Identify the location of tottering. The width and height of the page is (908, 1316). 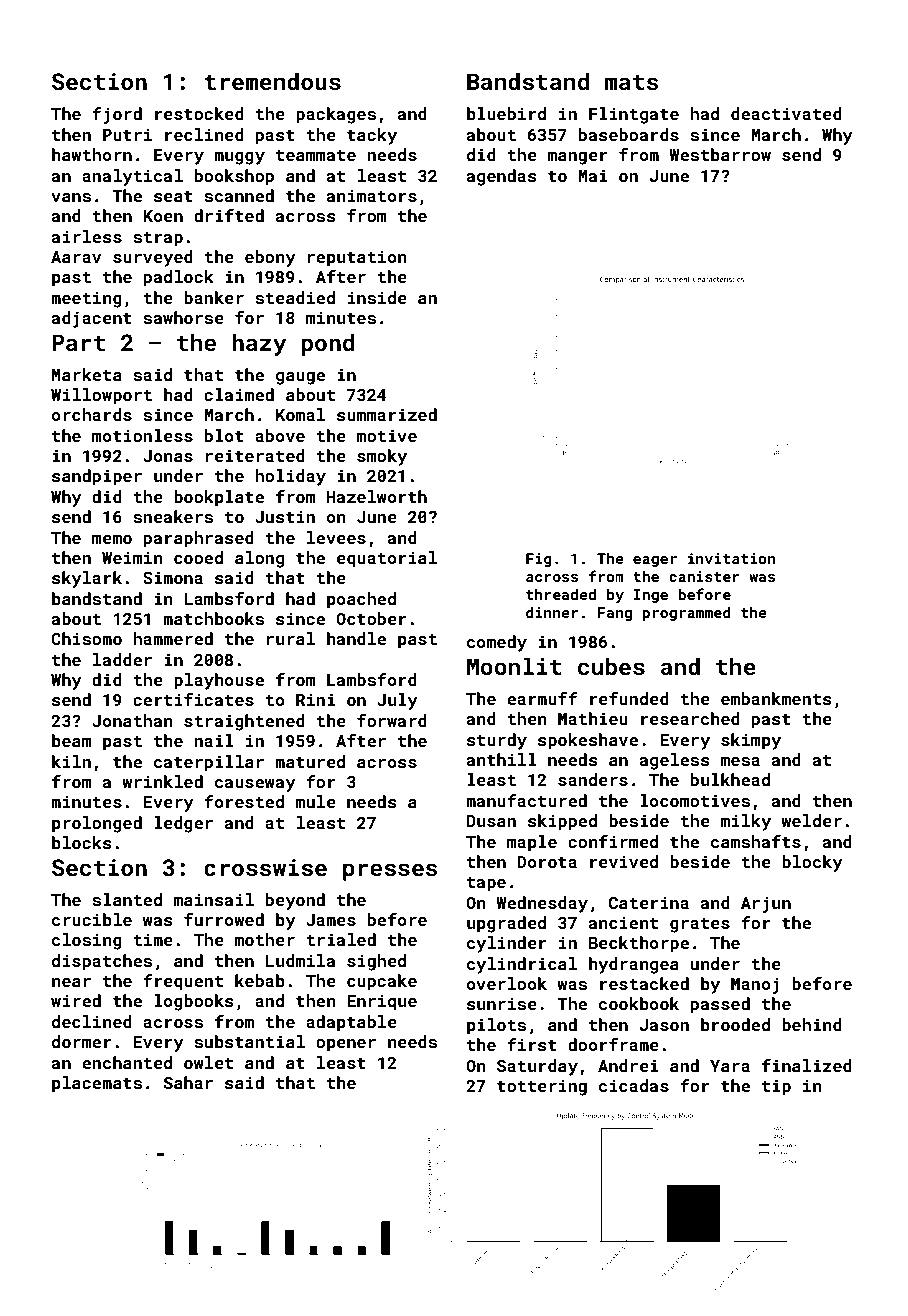
(542, 1087).
